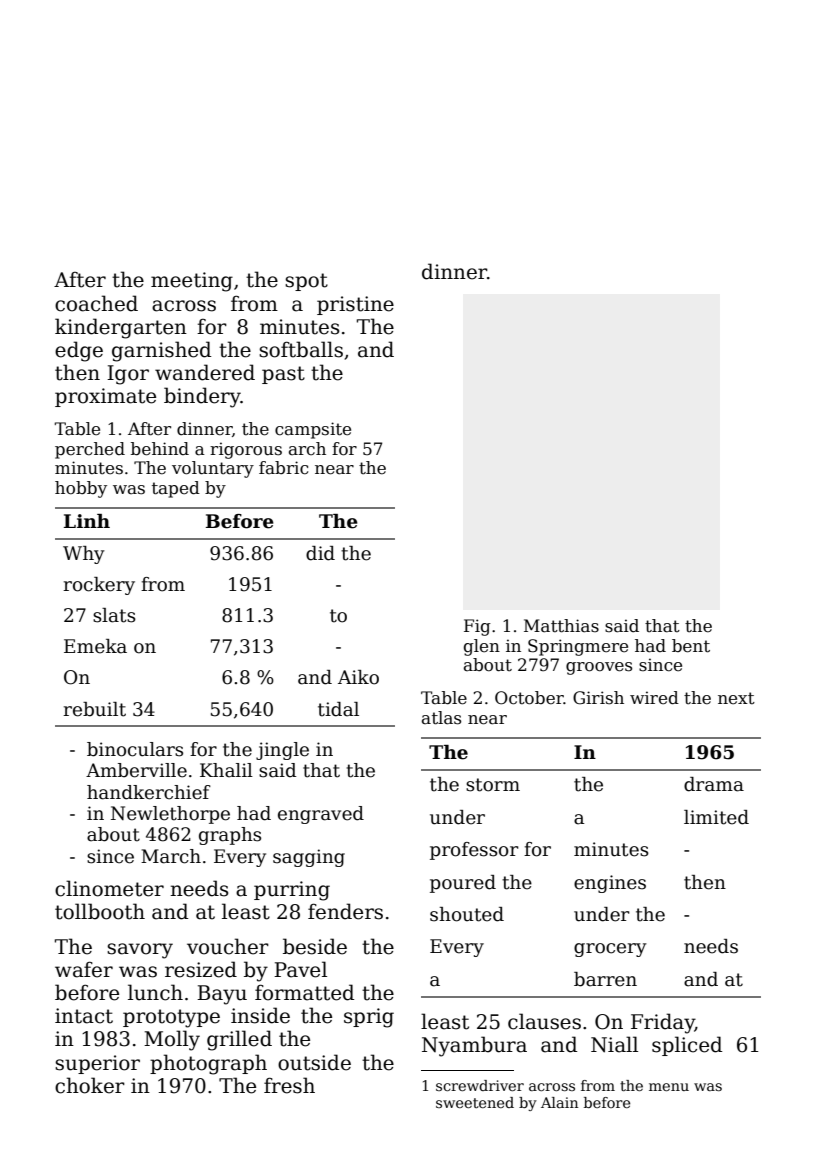 The height and width of the page is (1158, 816). Describe the element at coordinates (155, 992) in the page. I see `lunch` at that location.
